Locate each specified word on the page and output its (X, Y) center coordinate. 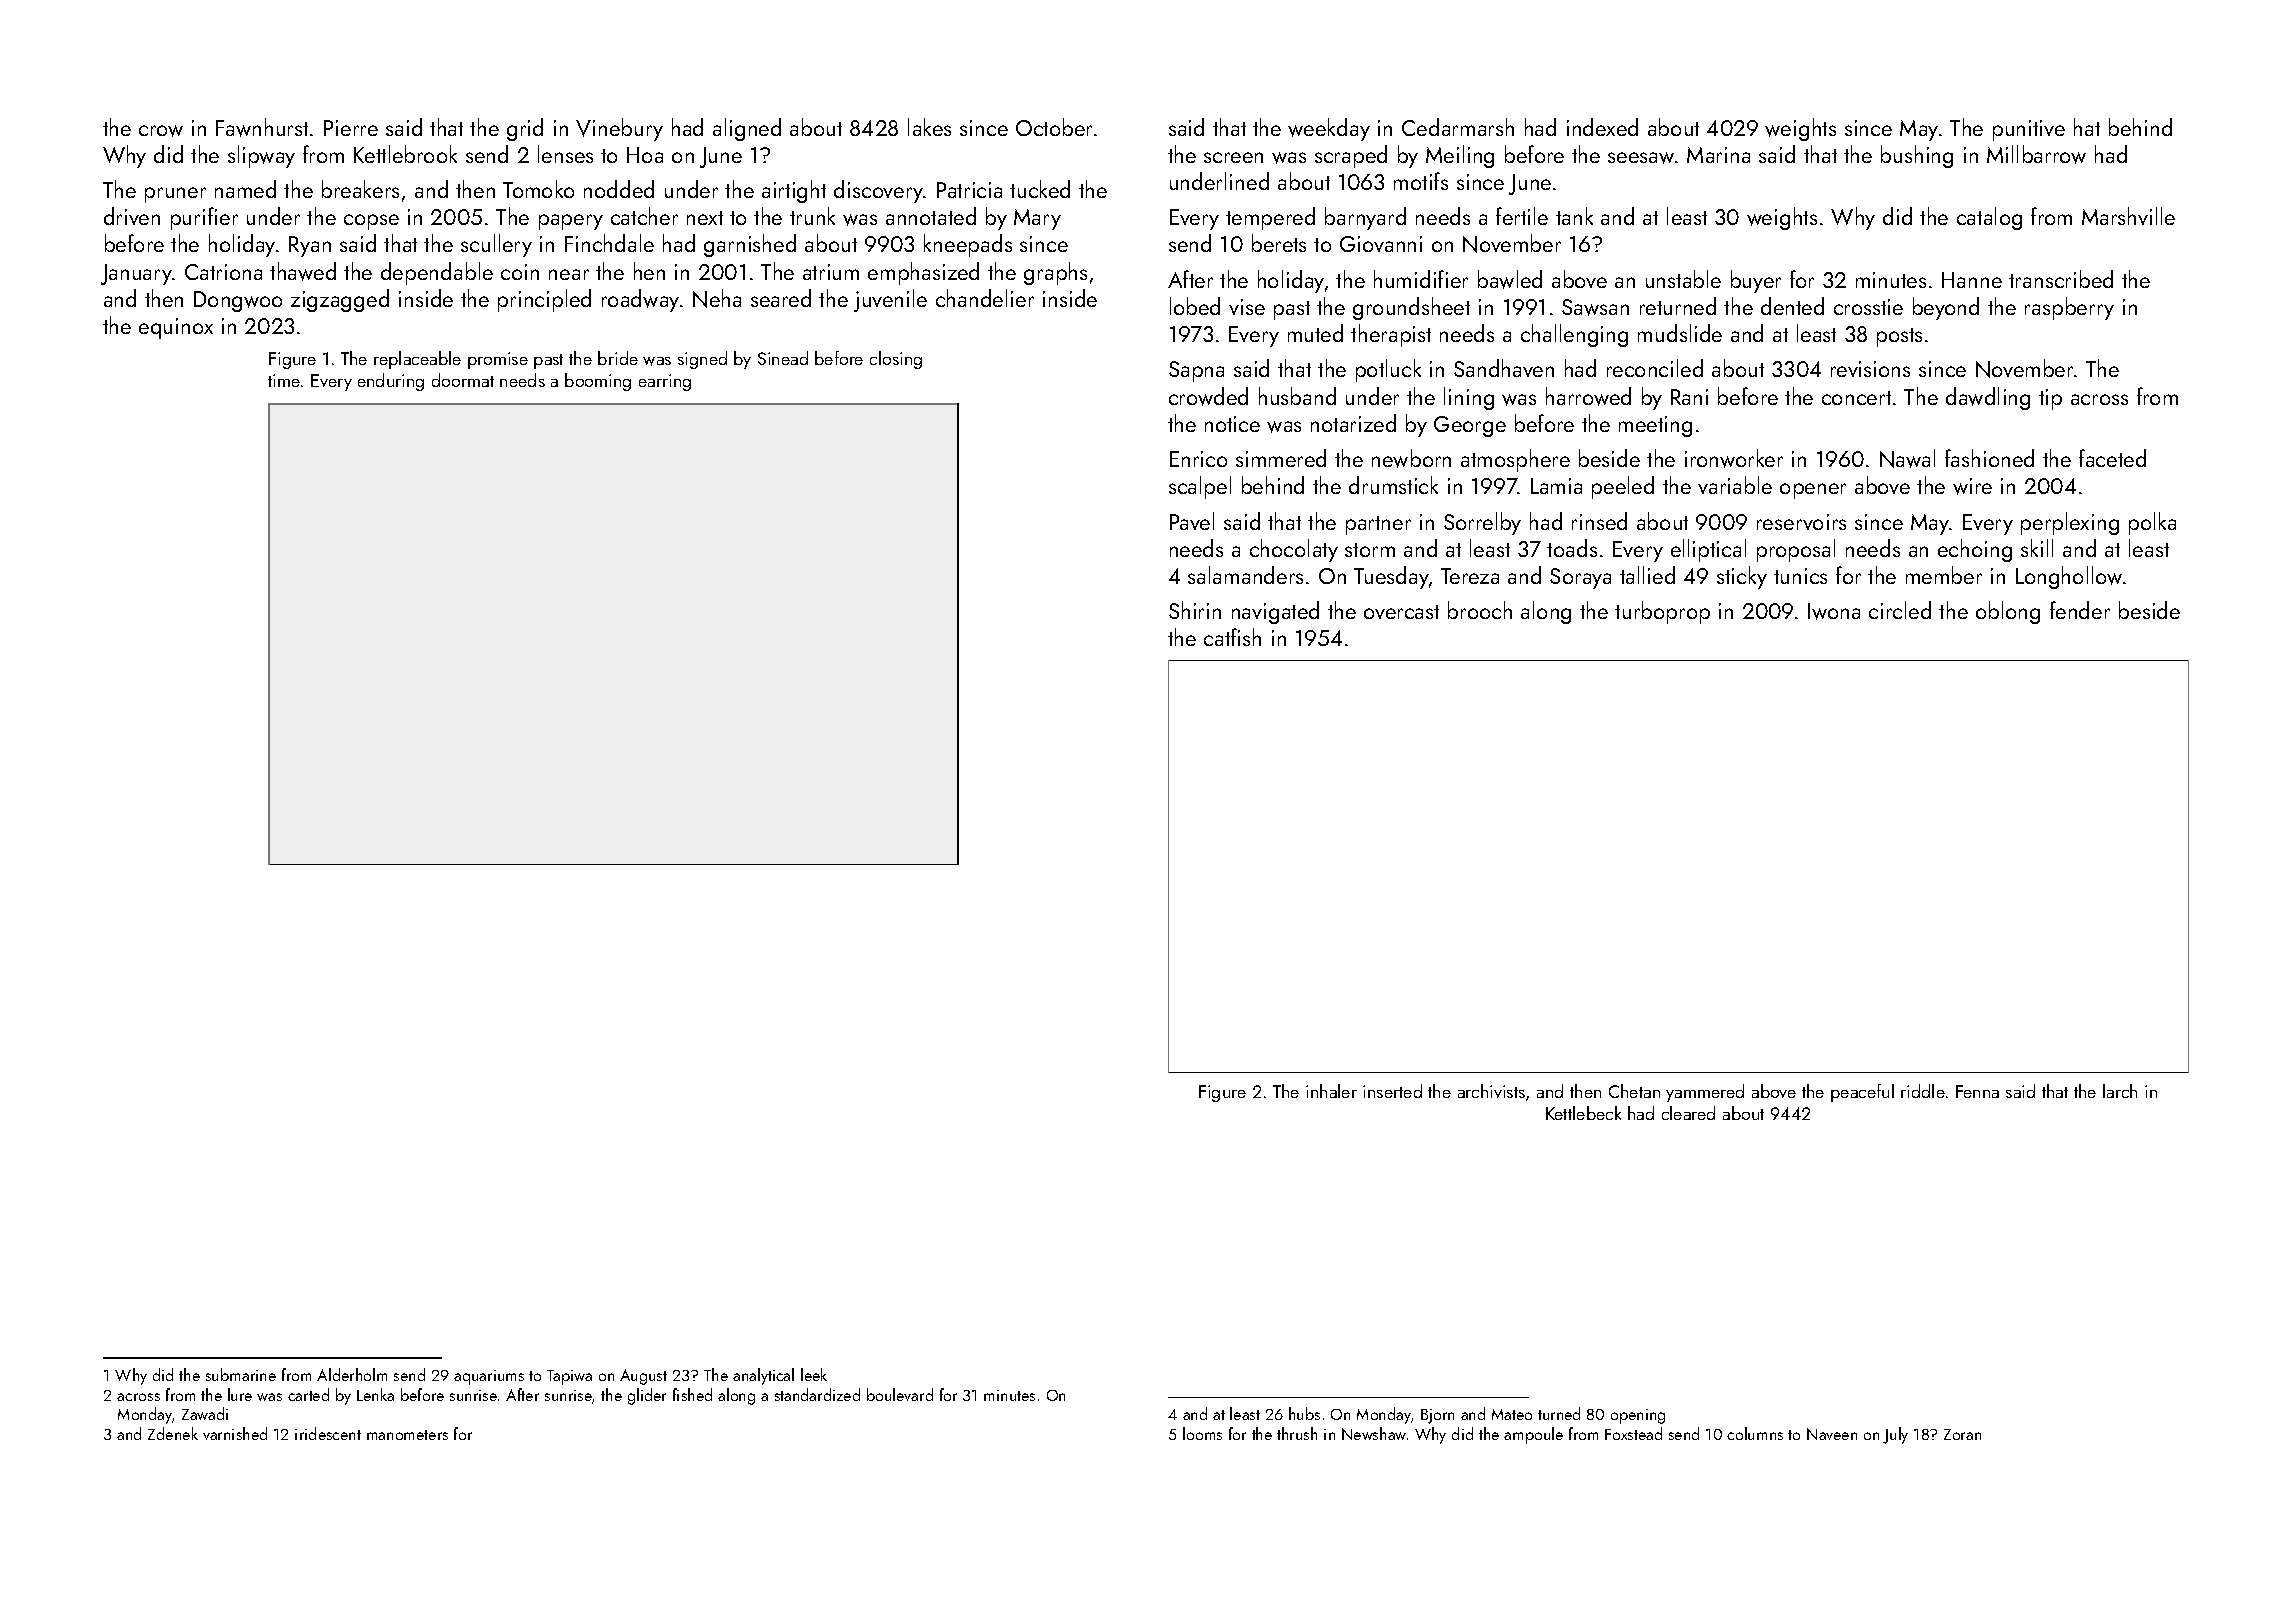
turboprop (1662, 612)
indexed (1602, 127)
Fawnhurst (262, 127)
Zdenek (173, 1433)
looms (1202, 1433)
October (1054, 127)
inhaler (1331, 1091)
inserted (1392, 1091)
